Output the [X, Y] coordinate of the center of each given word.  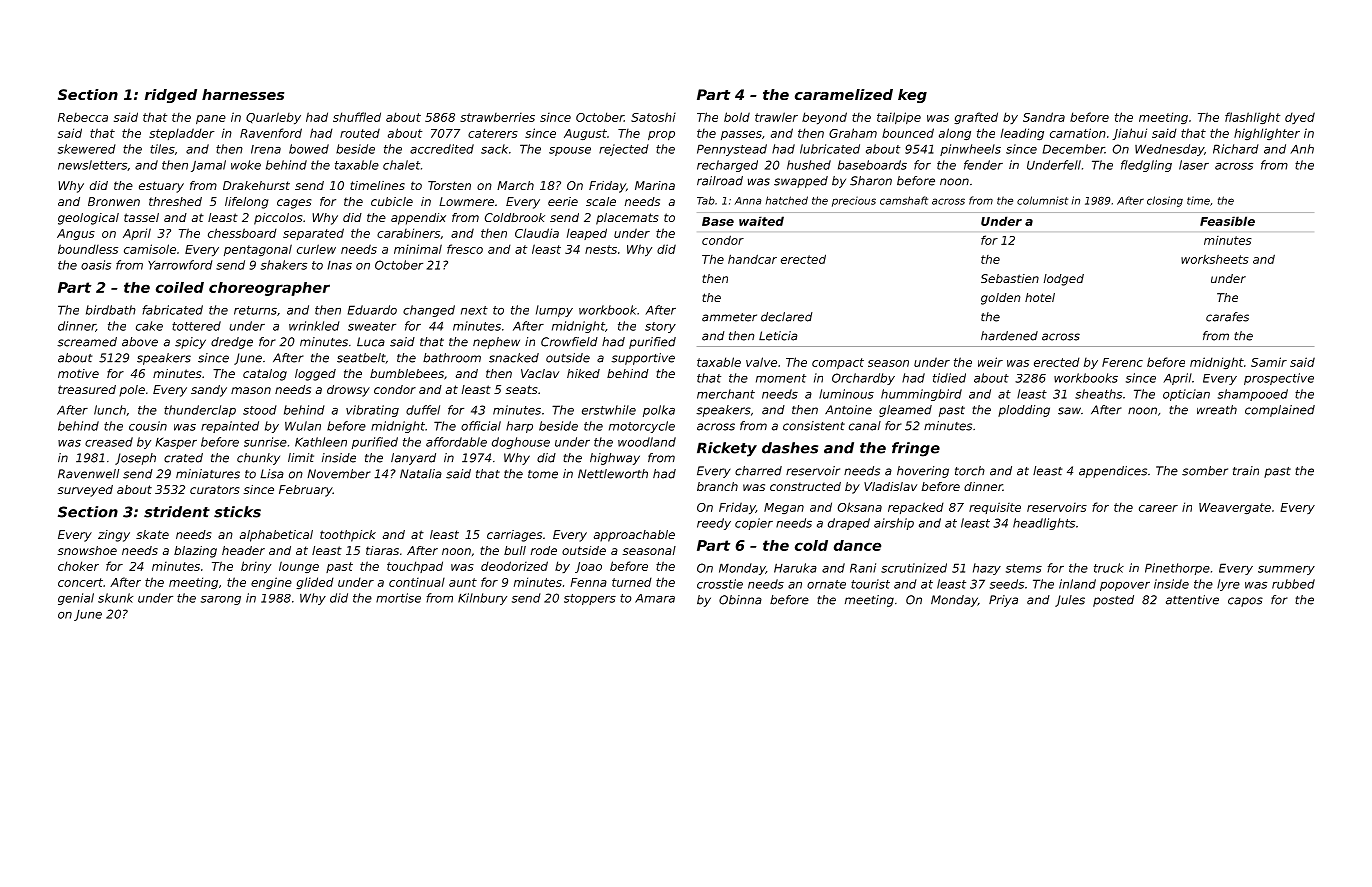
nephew [496, 343]
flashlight [1252, 118]
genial [76, 599]
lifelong [246, 203]
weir [990, 362]
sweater [372, 326]
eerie [563, 201]
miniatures [208, 474]
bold [737, 117]
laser [1194, 165]
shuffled [357, 117]
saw [1069, 411]
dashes [790, 448]
